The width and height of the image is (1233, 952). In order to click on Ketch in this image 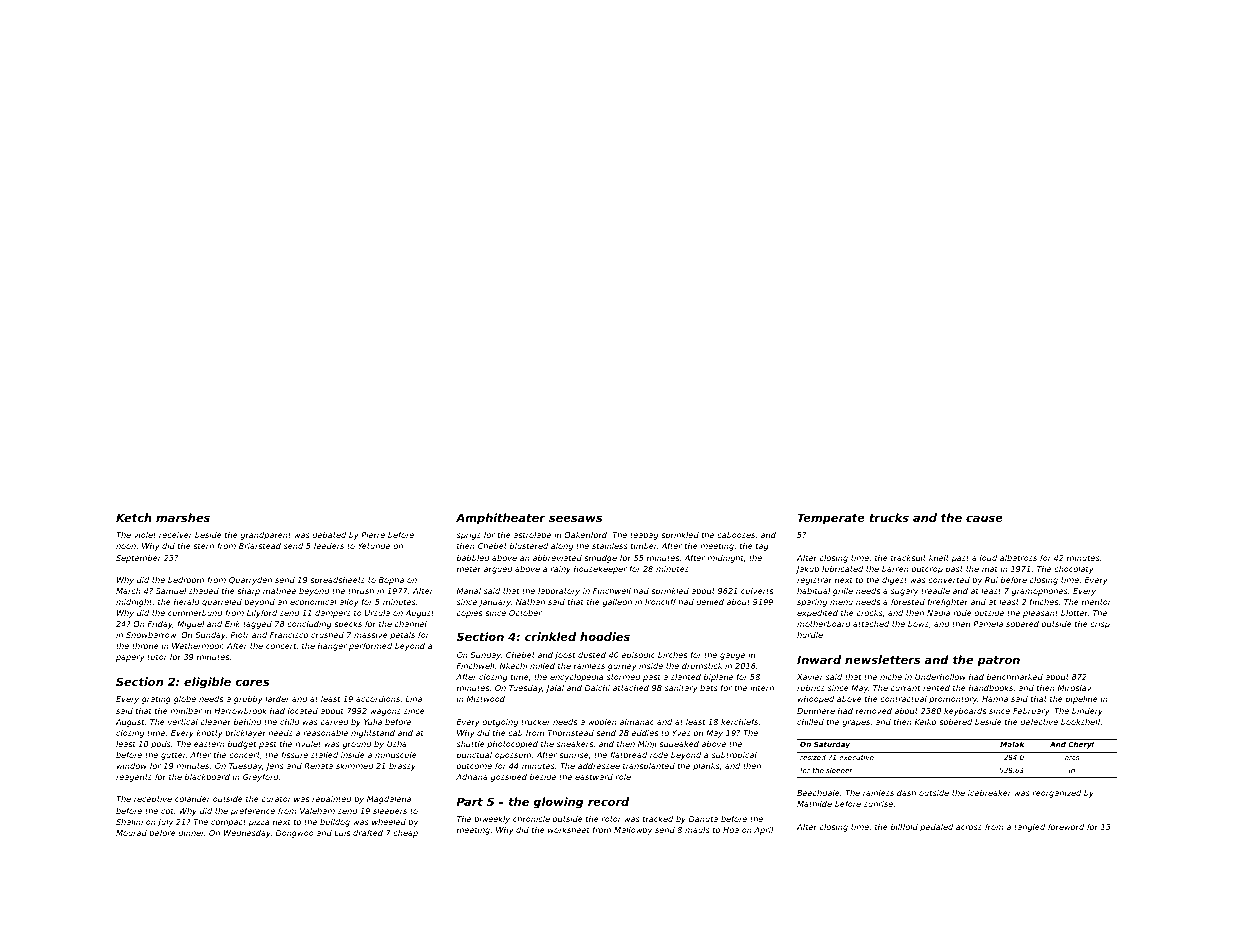, I will do `click(134, 517)`.
